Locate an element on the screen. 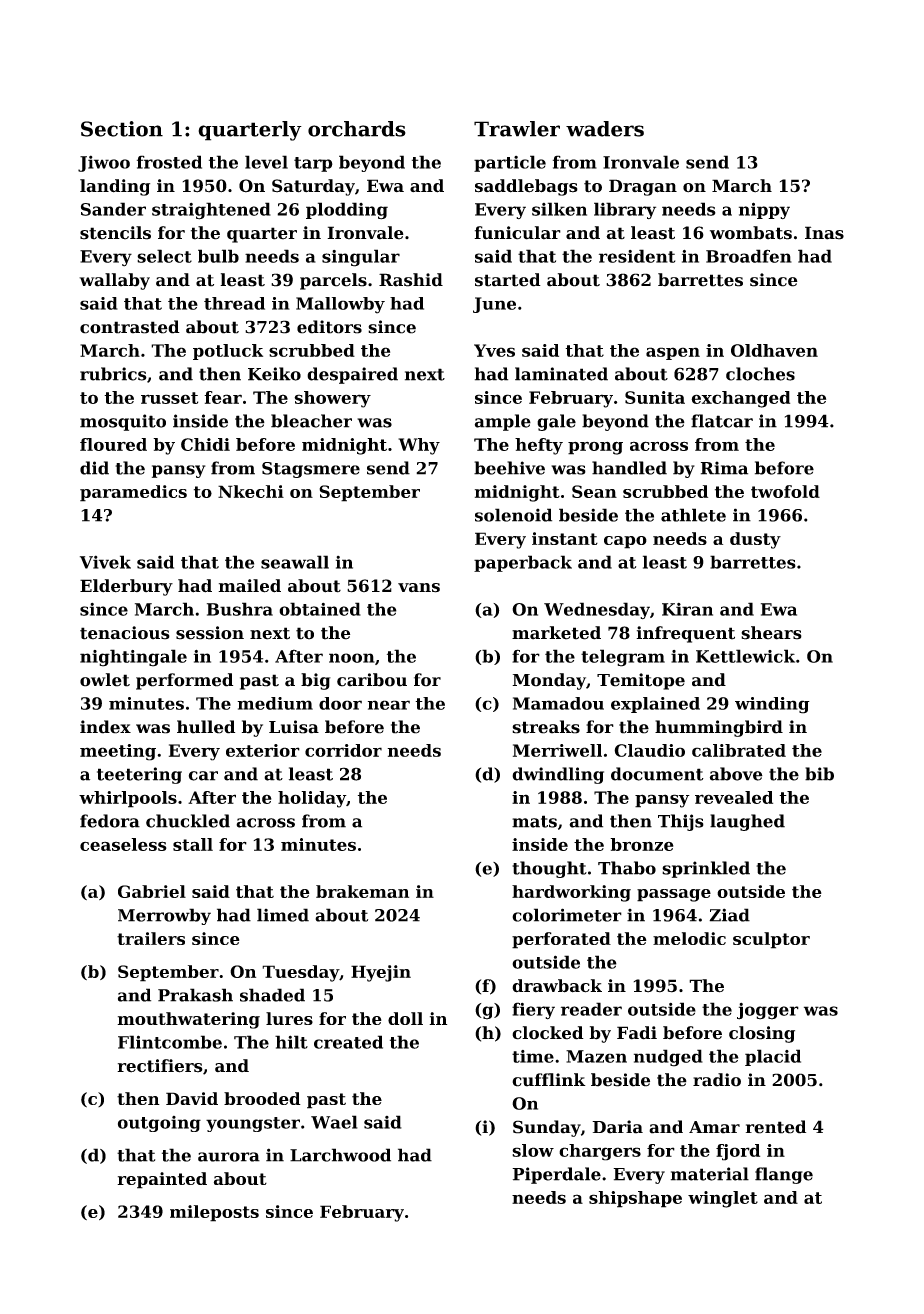 This screenshot has width=924, height=1314. Larchwood is located at coordinates (340, 1155).
